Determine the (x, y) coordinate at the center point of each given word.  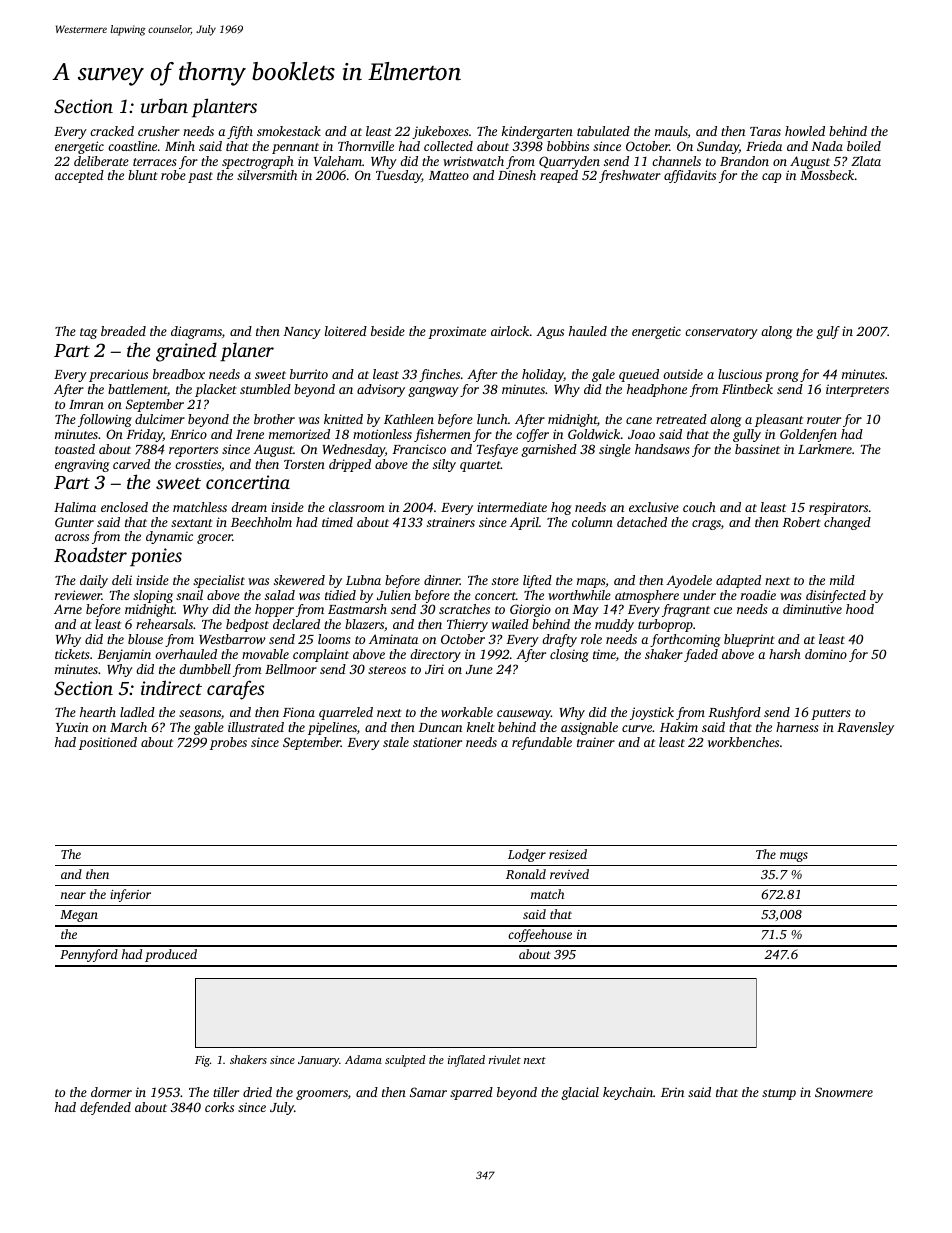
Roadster (90, 555)
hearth (98, 712)
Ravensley (865, 728)
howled (805, 131)
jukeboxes (440, 132)
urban (164, 105)
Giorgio (530, 610)
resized (568, 854)
